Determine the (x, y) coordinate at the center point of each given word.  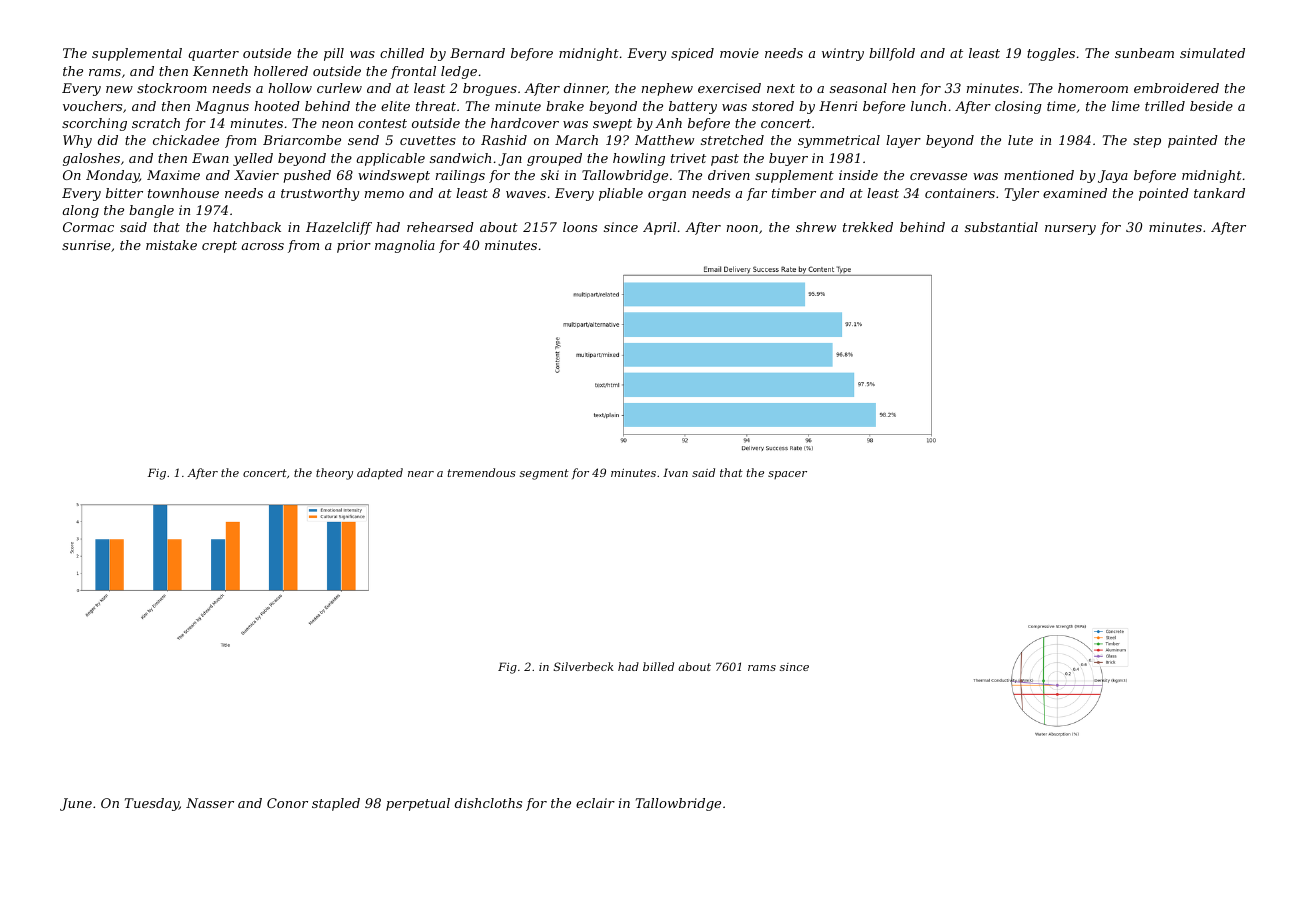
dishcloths (488, 803)
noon (742, 228)
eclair (595, 803)
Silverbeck (583, 666)
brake (565, 106)
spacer (787, 475)
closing (1018, 107)
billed (658, 666)
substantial (1001, 227)
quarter (213, 55)
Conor (287, 803)
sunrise (86, 245)
